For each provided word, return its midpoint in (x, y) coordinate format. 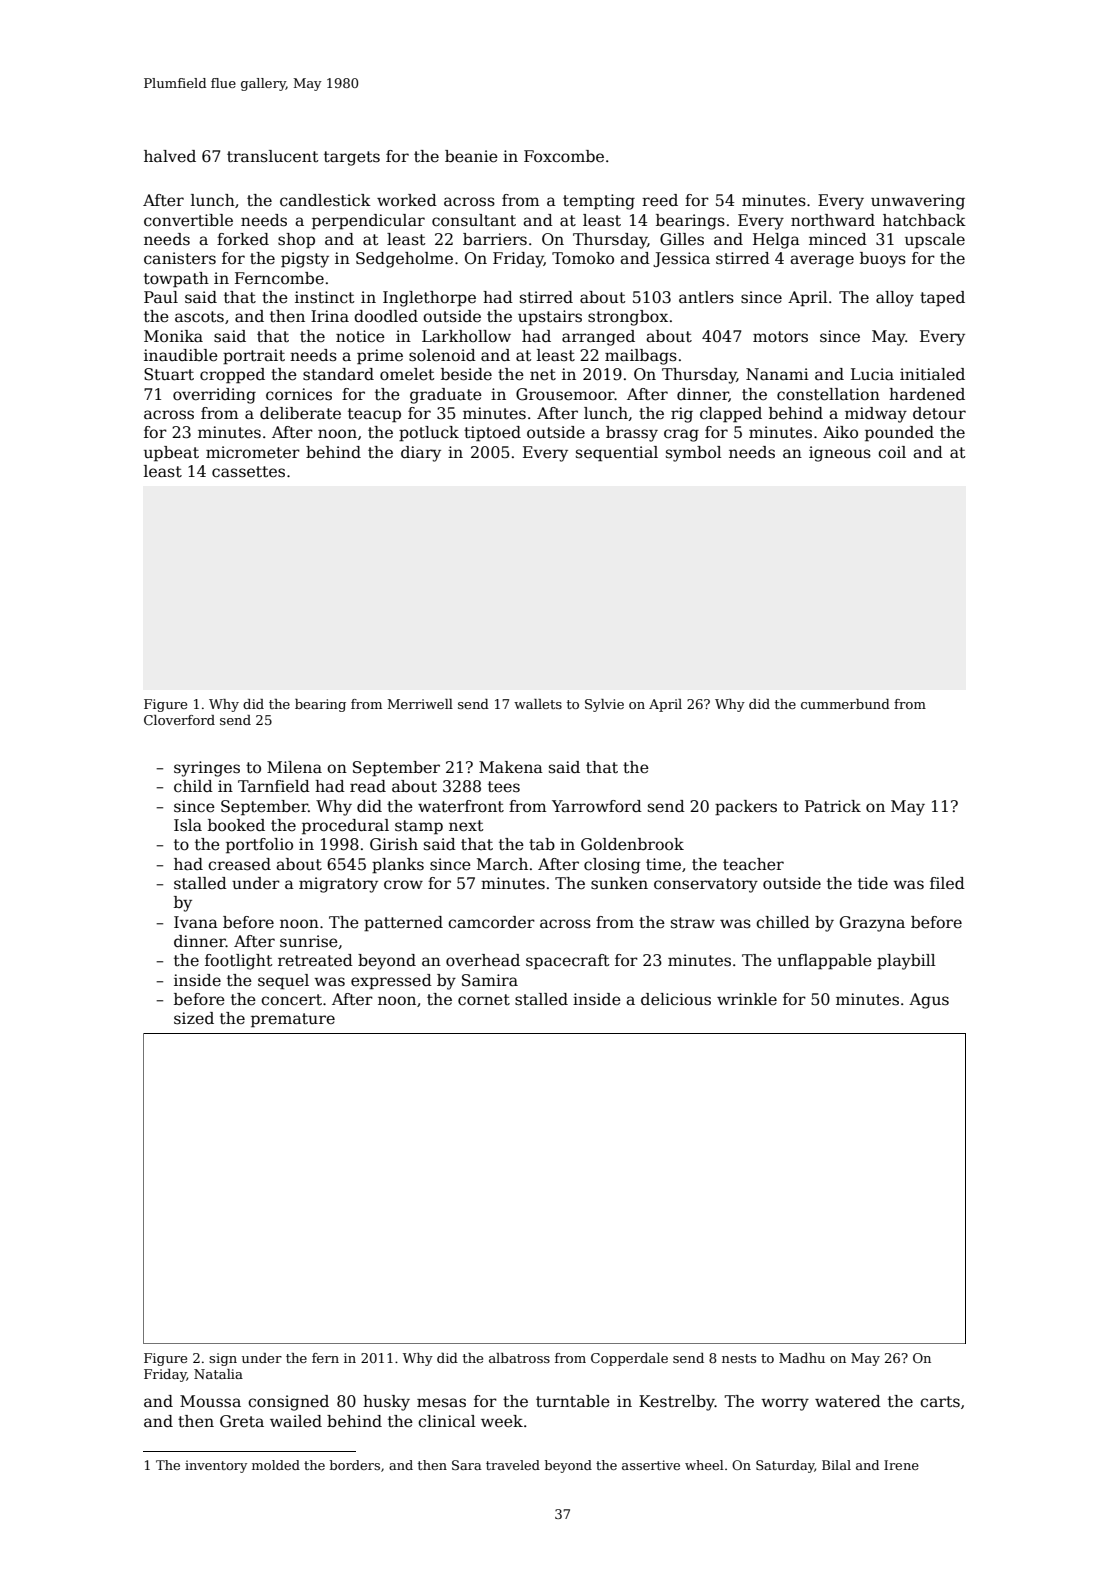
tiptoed (492, 434)
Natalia (218, 1374)
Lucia (872, 374)
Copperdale (629, 1359)
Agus (929, 1001)
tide (873, 883)
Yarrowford (597, 806)
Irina (330, 316)
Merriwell (420, 704)
